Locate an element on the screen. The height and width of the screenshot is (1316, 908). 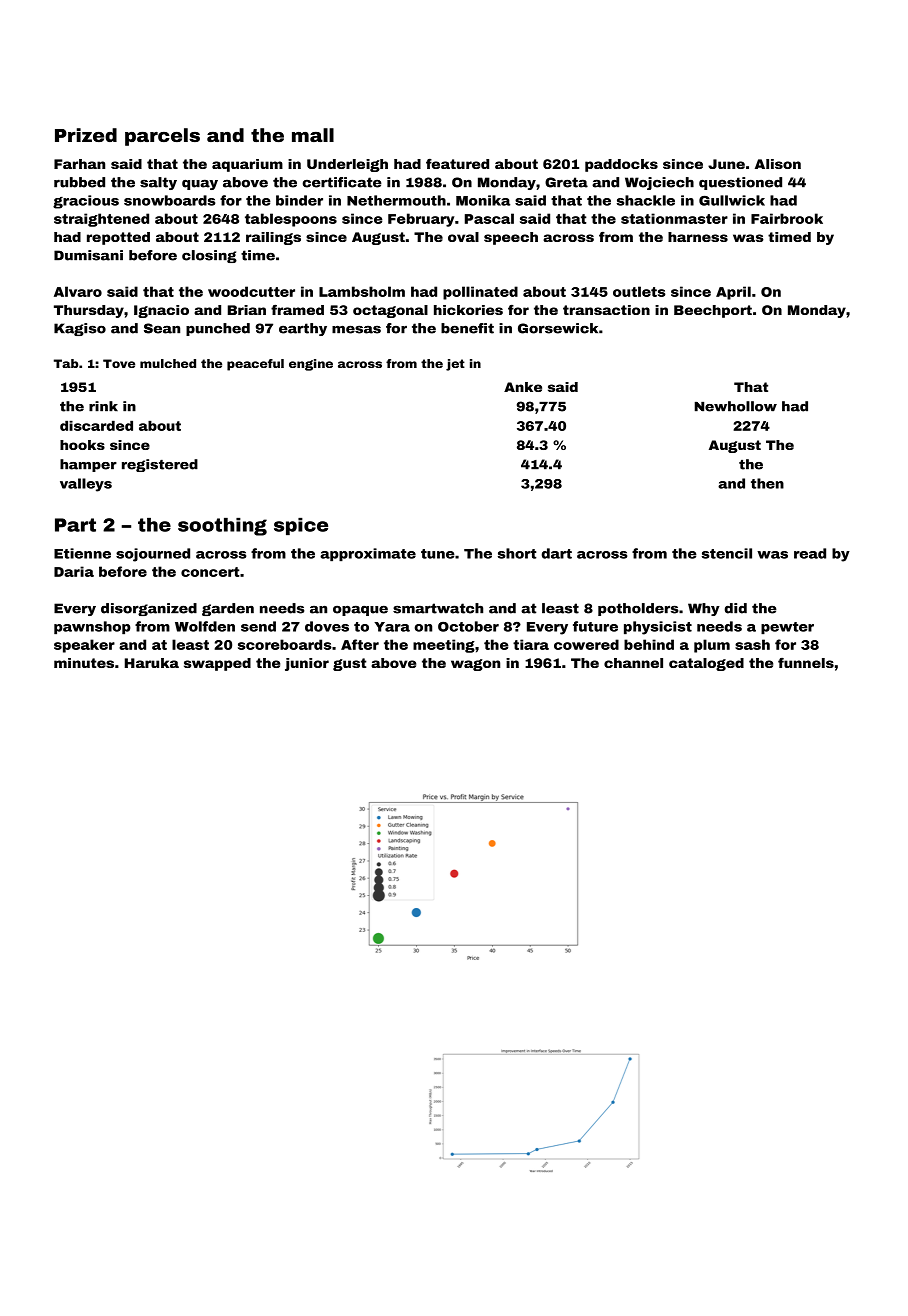
snowboards is located at coordinates (169, 200).
